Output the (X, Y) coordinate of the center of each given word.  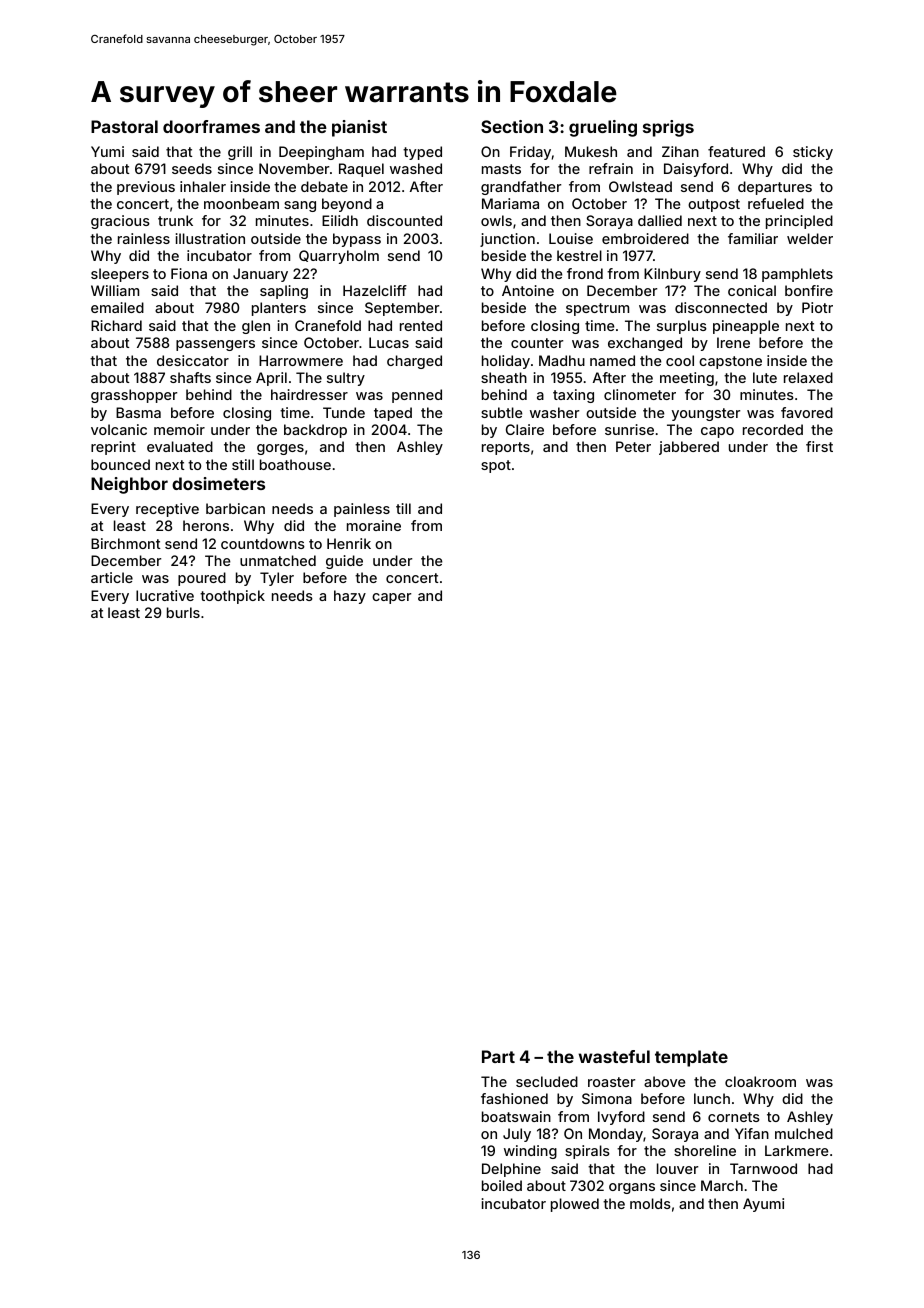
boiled (502, 1185)
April (271, 379)
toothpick (232, 597)
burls (183, 612)
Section (512, 126)
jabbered (689, 448)
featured (736, 151)
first (819, 446)
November (294, 168)
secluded (547, 1081)
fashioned (514, 1098)
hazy (350, 597)
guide (344, 562)
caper (391, 598)
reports (506, 448)
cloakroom (760, 1081)
